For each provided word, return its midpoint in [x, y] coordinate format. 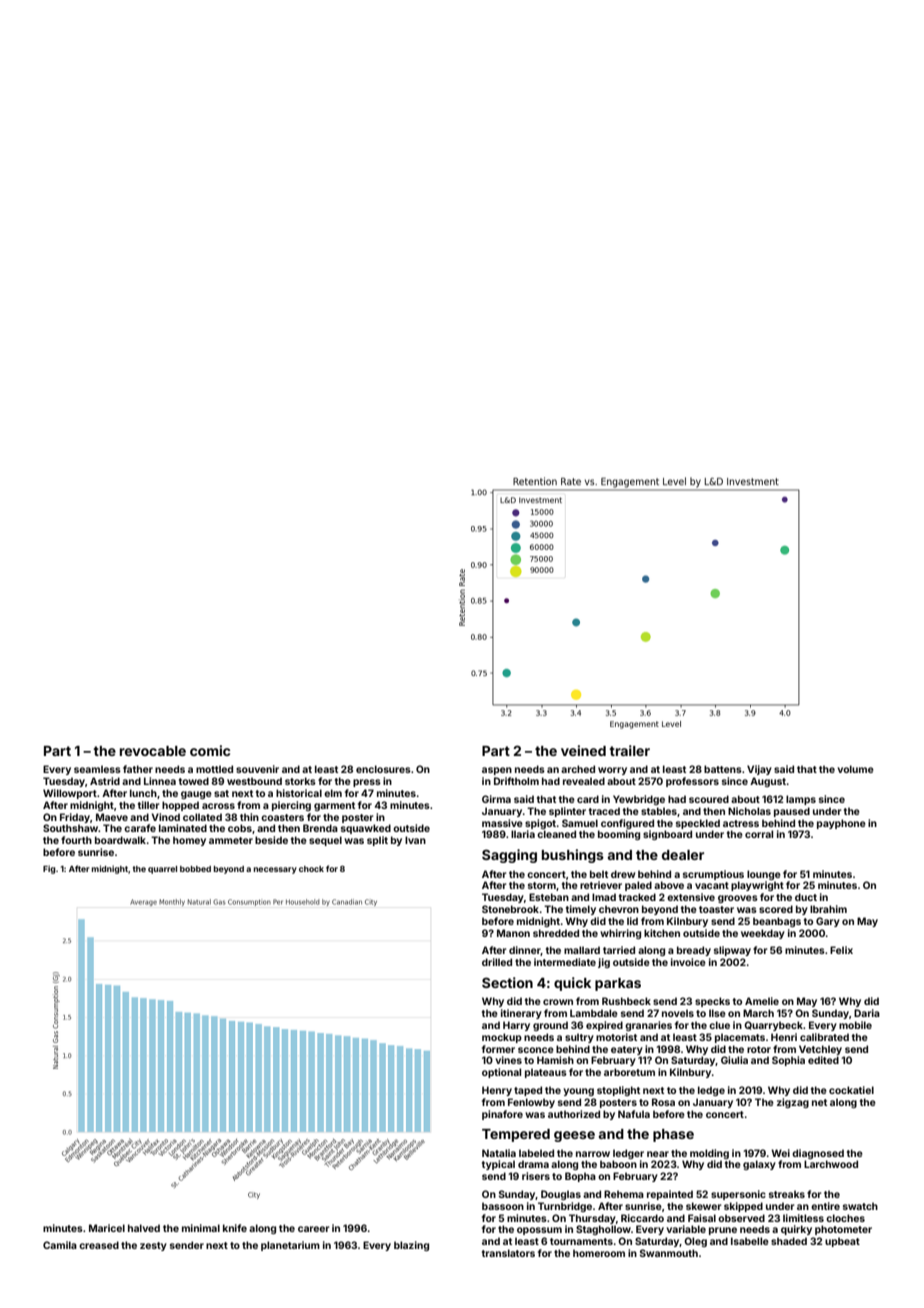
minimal [201, 1228]
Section [507, 982]
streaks [787, 1194]
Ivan [415, 840]
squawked [366, 829]
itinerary [521, 1014]
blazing [411, 1246]
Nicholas [749, 811]
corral [759, 834]
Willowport [70, 794]
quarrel [162, 870]
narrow [593, 1154]
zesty [153, 1246]
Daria [867, 1013]
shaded [789, 1241]
